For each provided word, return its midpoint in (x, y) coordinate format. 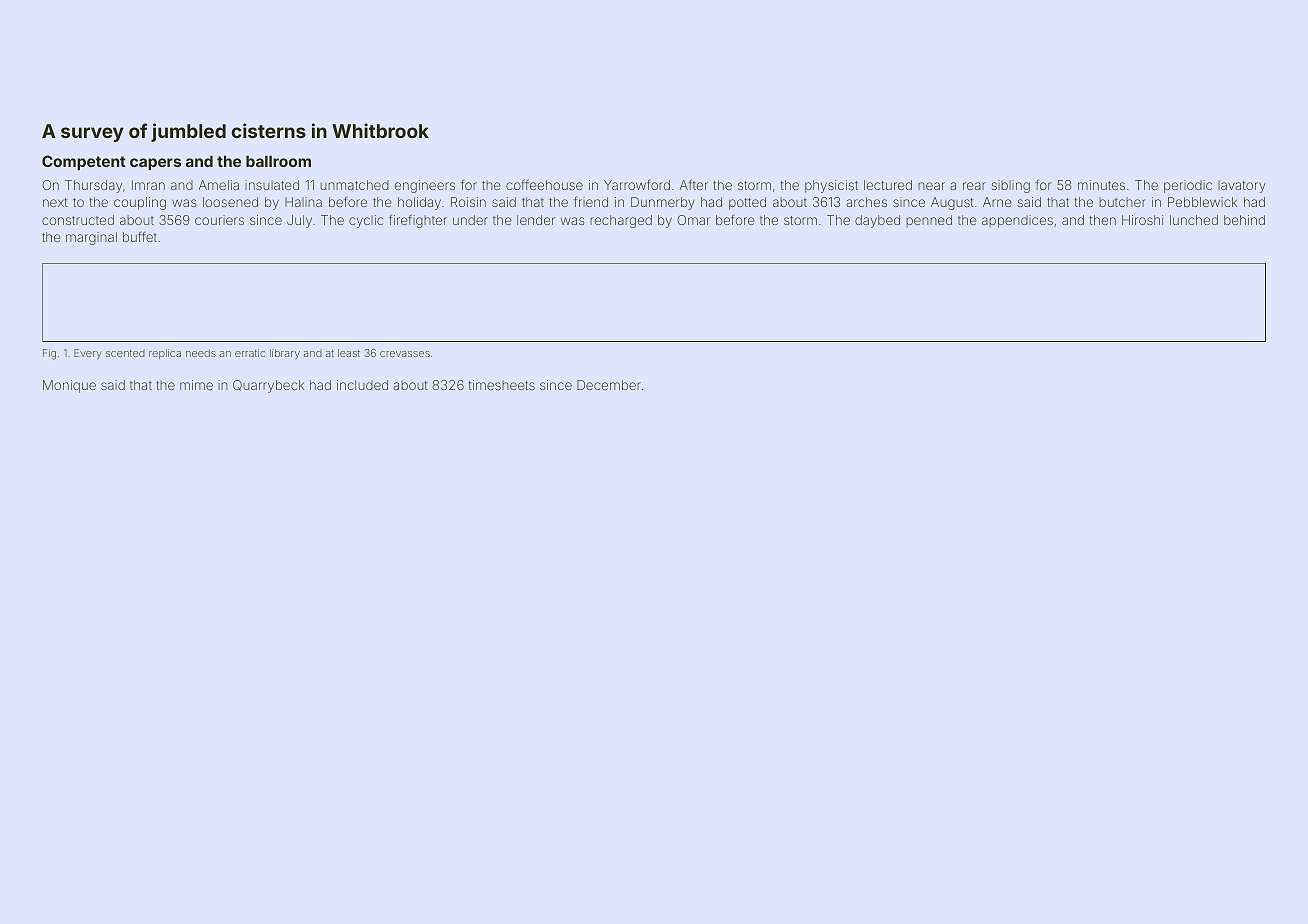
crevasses (405, 354)
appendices (1017, 221)
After (694, 184)
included (362, 385)
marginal (91, 238)
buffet (140, 236)
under (470, 220)
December (609, 385)
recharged (621, 221)
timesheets (501, 385)
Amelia (219, 185)
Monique (69, 386)
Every (88, 354)
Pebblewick (1202, 202)
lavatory (1242, 186)
